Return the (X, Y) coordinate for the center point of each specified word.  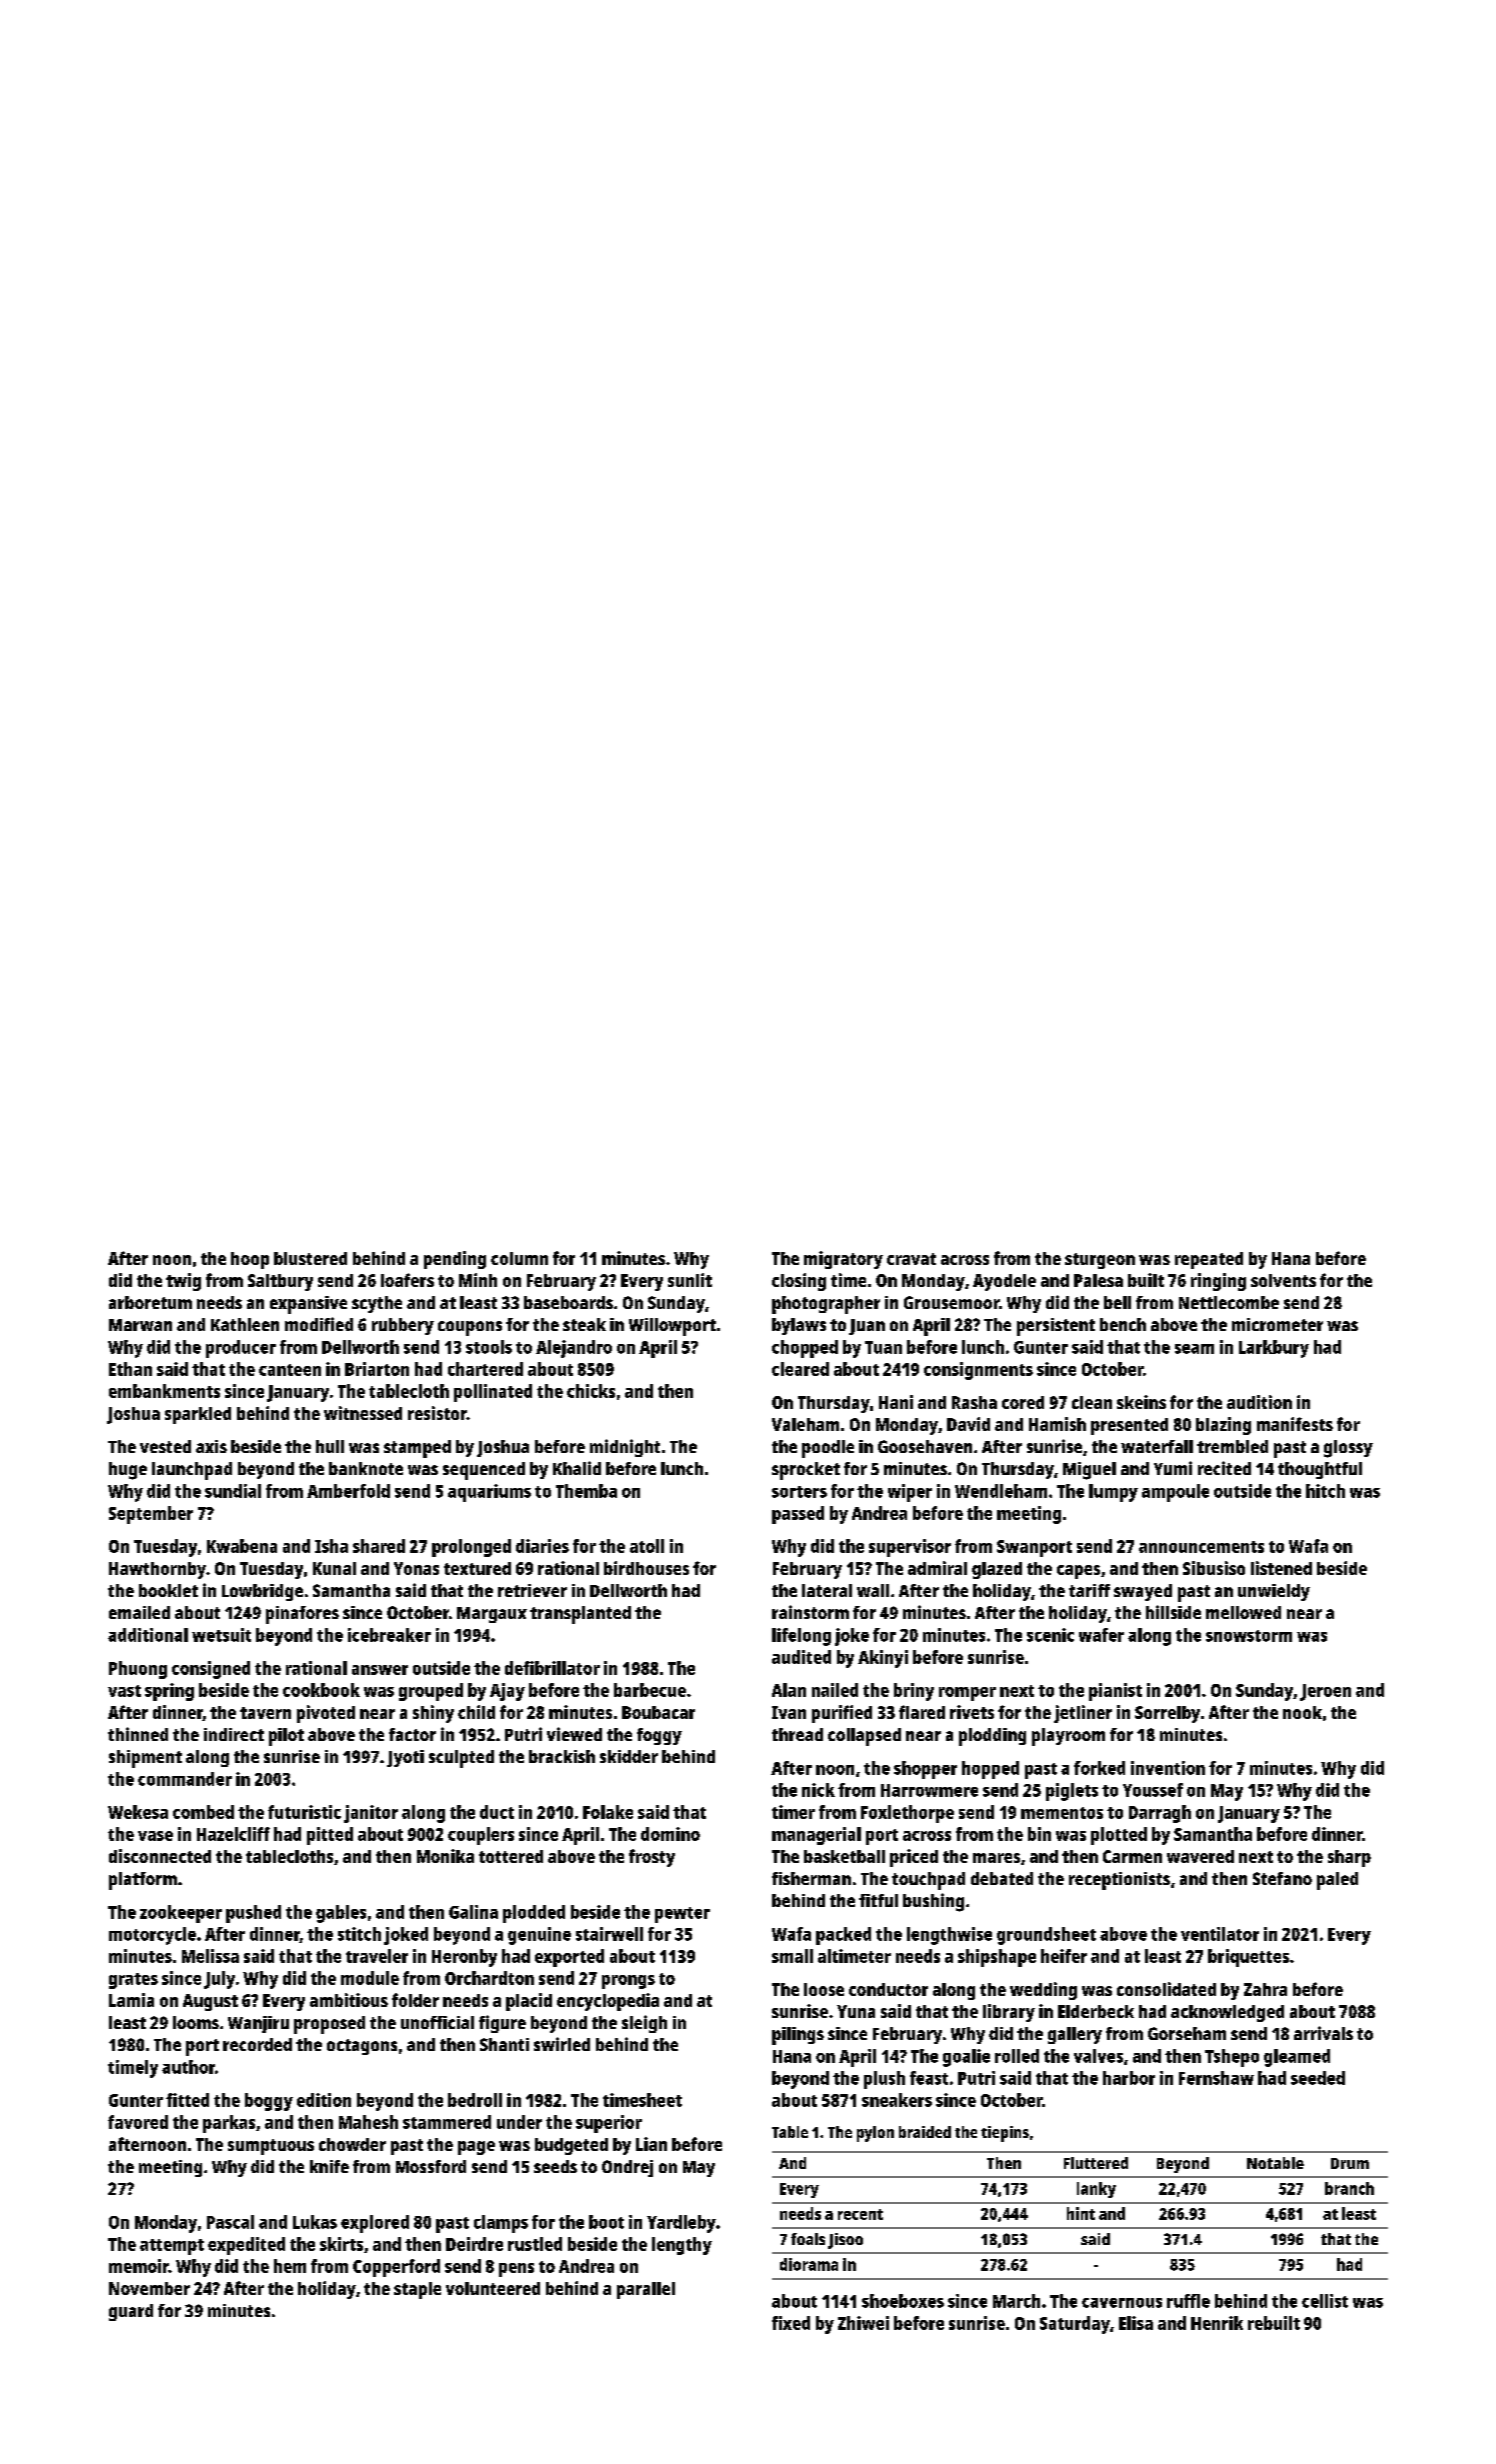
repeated (1209, 1260)
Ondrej (627, 2168)
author (188, 2067)
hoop (250, 1260)
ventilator (1220, 1934)
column (519, 1258)
